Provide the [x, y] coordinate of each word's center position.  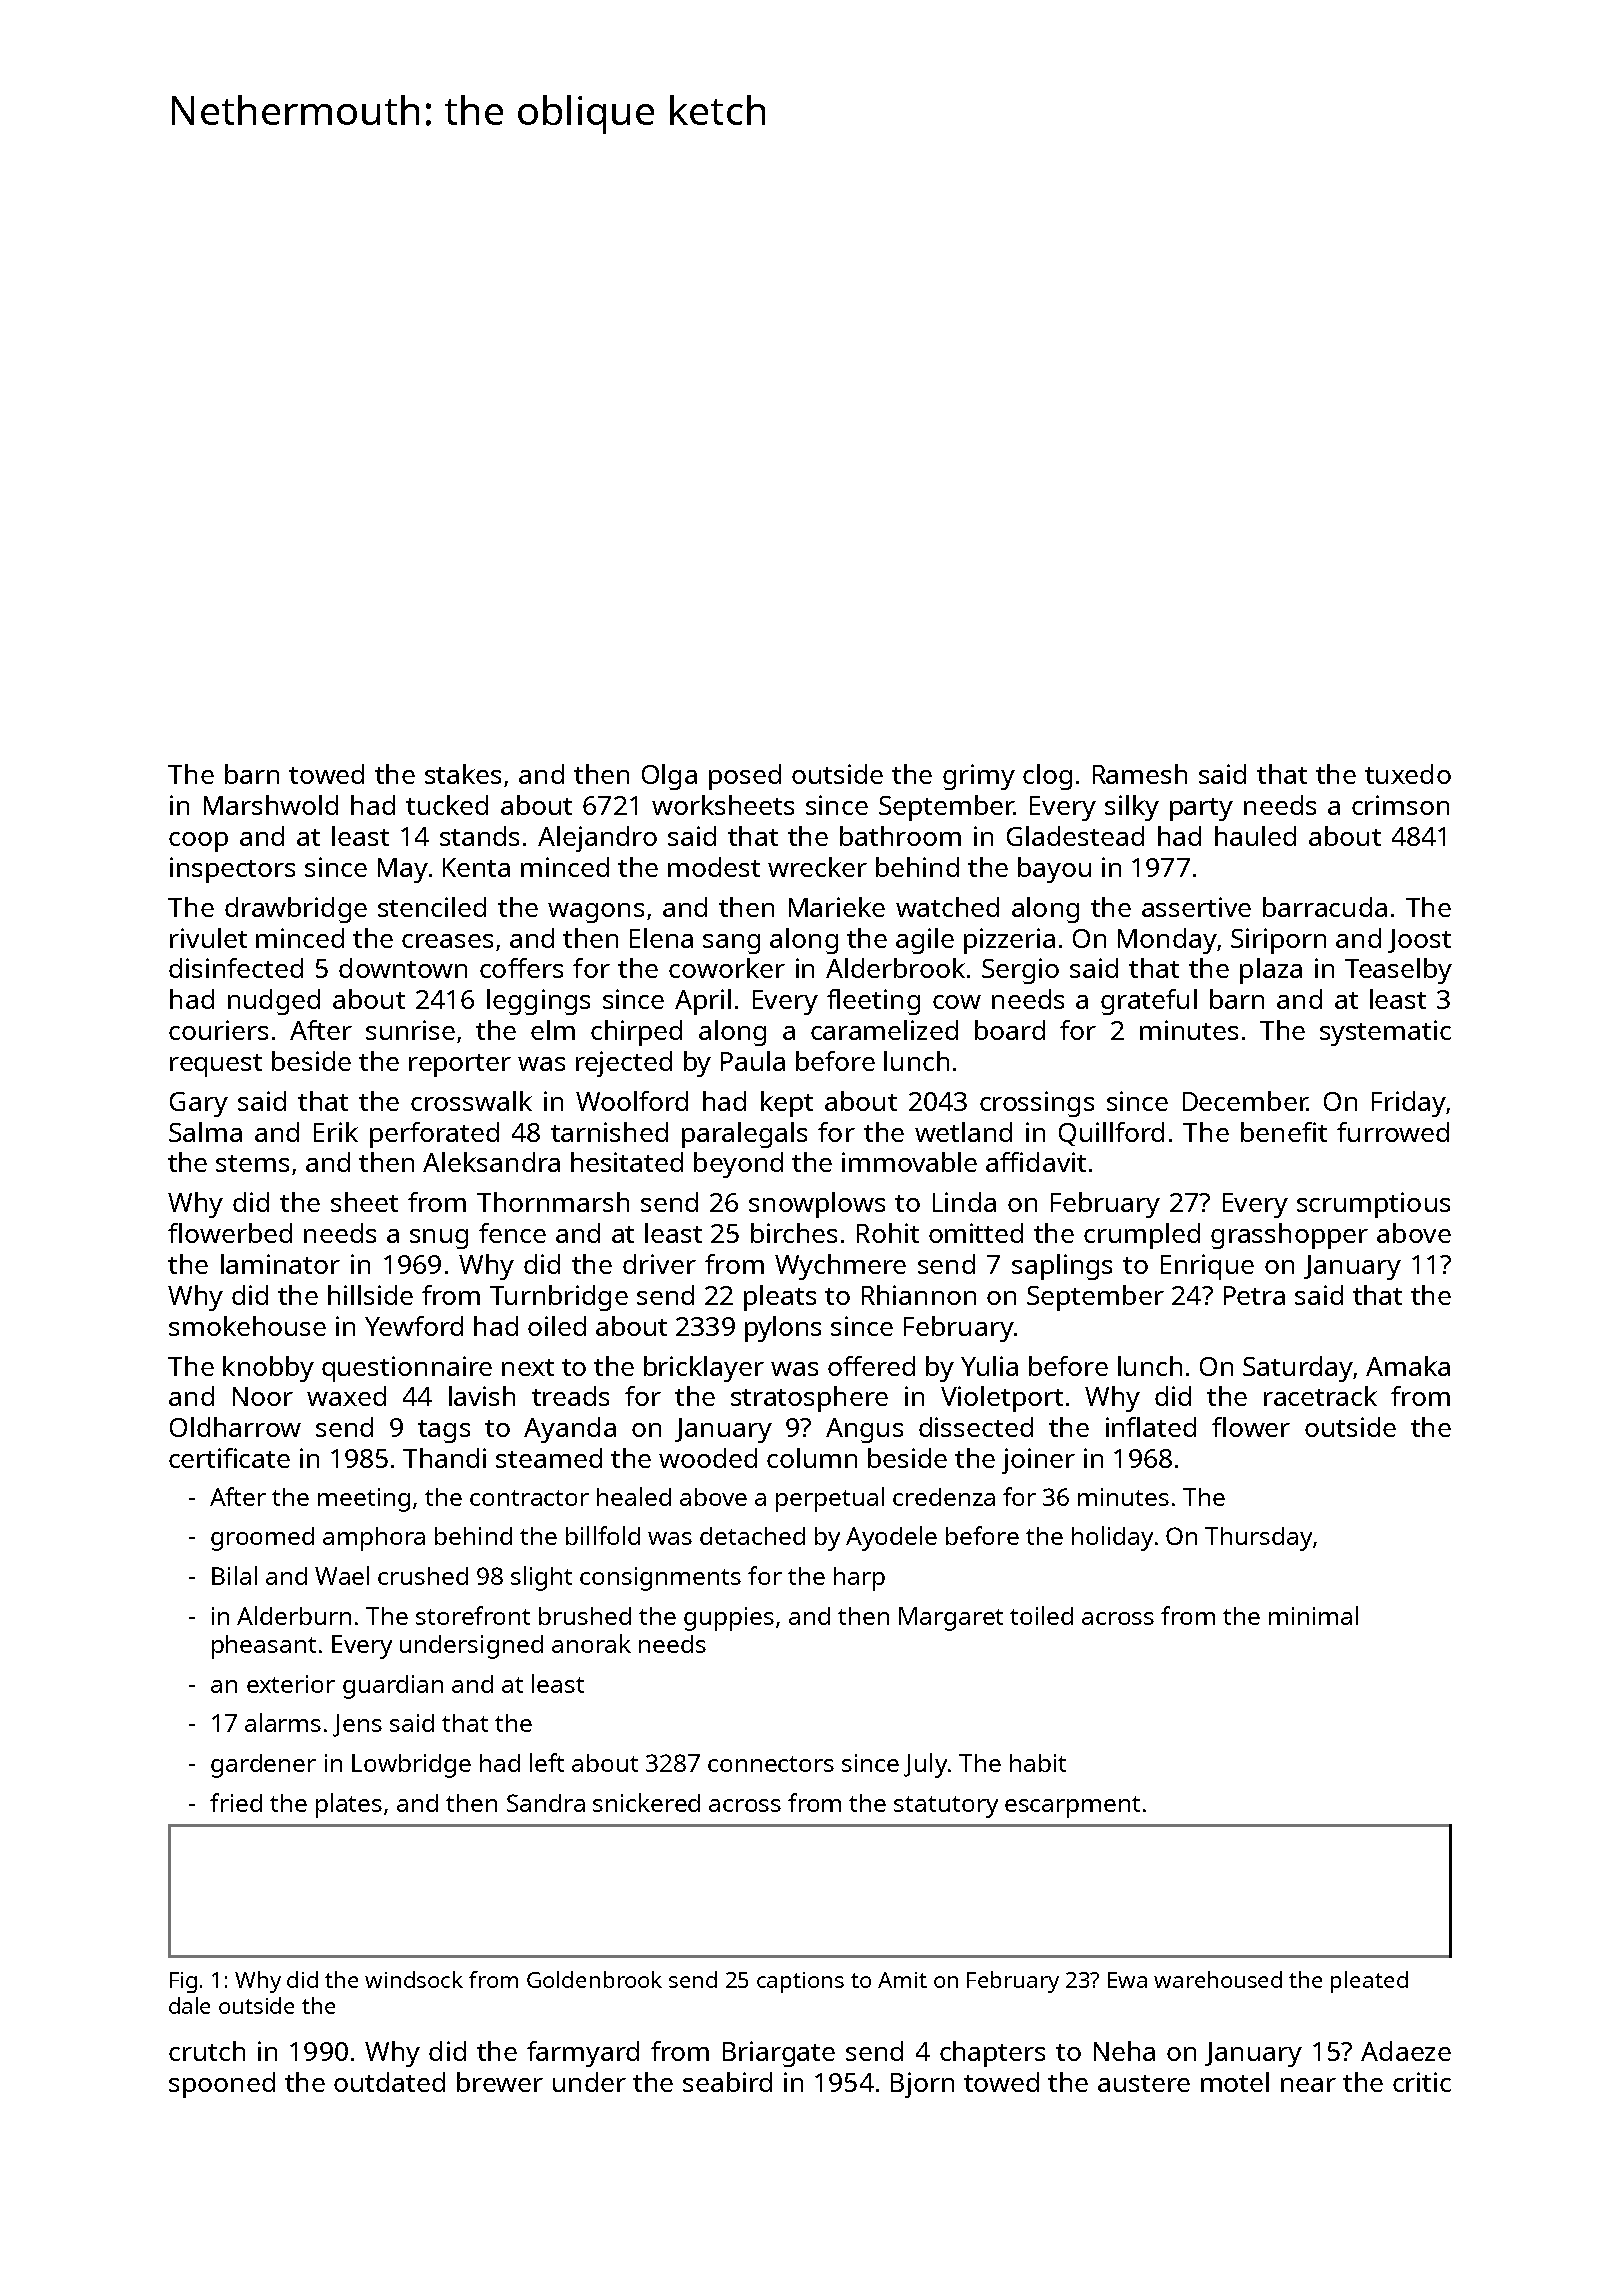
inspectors [232, 870]
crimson [1400, 805]
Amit [902, 1980]
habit [1038, 1763]
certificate [229, 1458]
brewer [500, 2082]
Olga [669, 777]
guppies [729, 1619]
